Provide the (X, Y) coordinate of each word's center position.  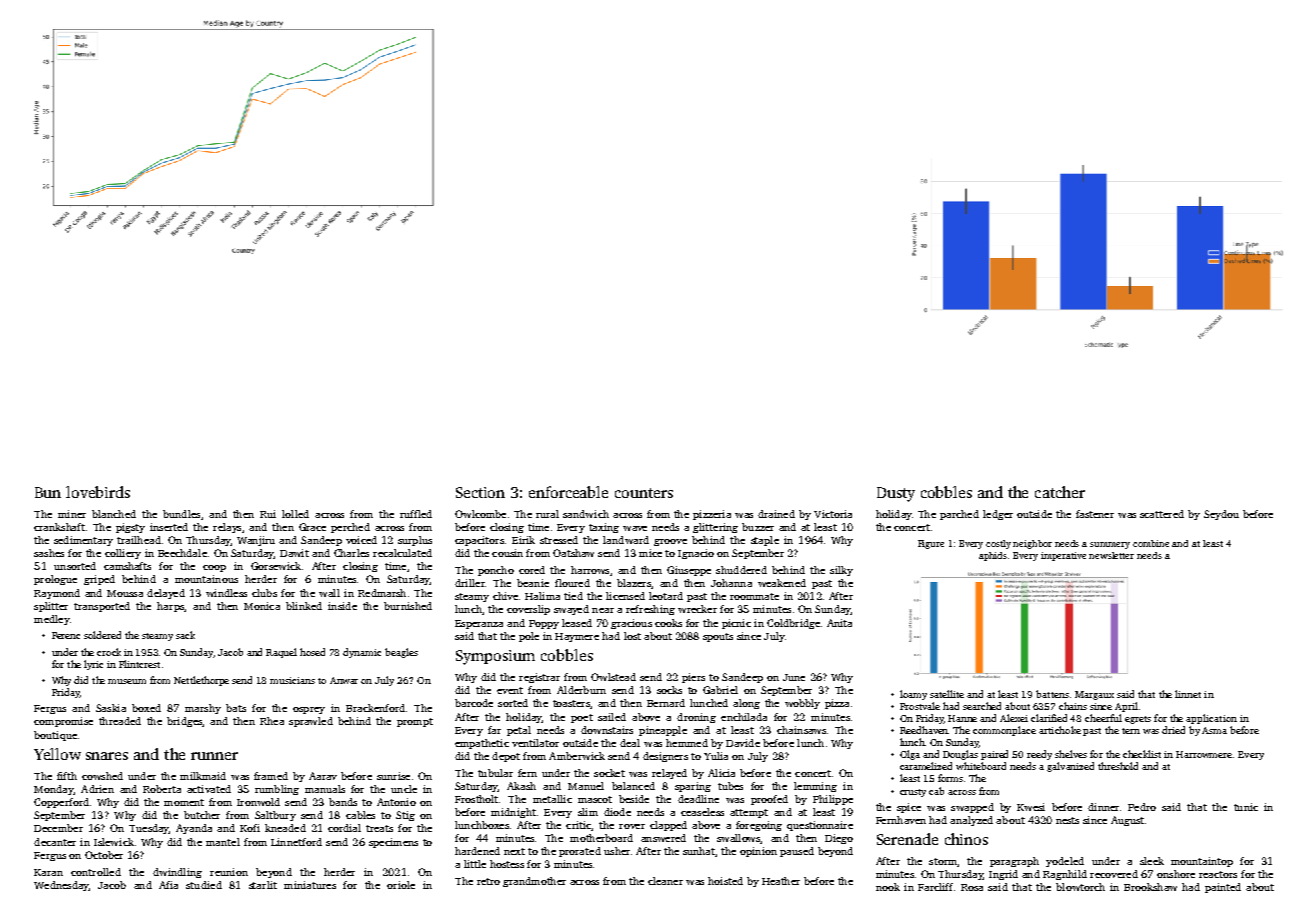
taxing (604, 528)
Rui (268, 514)
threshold (1118, 766)
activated (209, 789)
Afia (168, 885)
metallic (552, 799)
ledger (998, 515)
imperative (1063, 556)
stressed (559, 540)
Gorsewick (276, 566)
